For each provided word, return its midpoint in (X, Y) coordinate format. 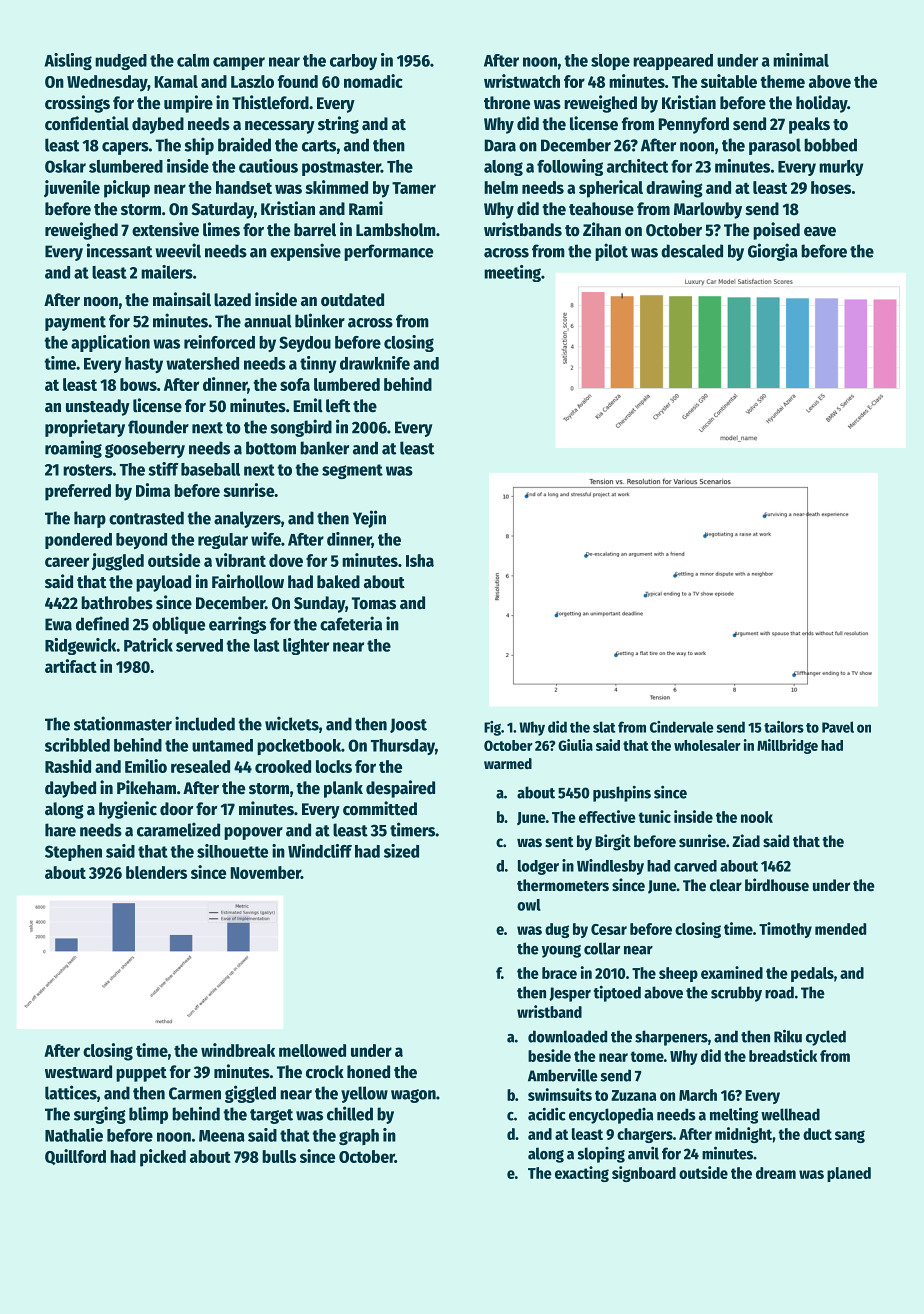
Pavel (838, 727)
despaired (400, 789)
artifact (71, 666)
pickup (127, 189)
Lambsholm (396, 230)
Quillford (75, 1157)
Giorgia (773, 252)
